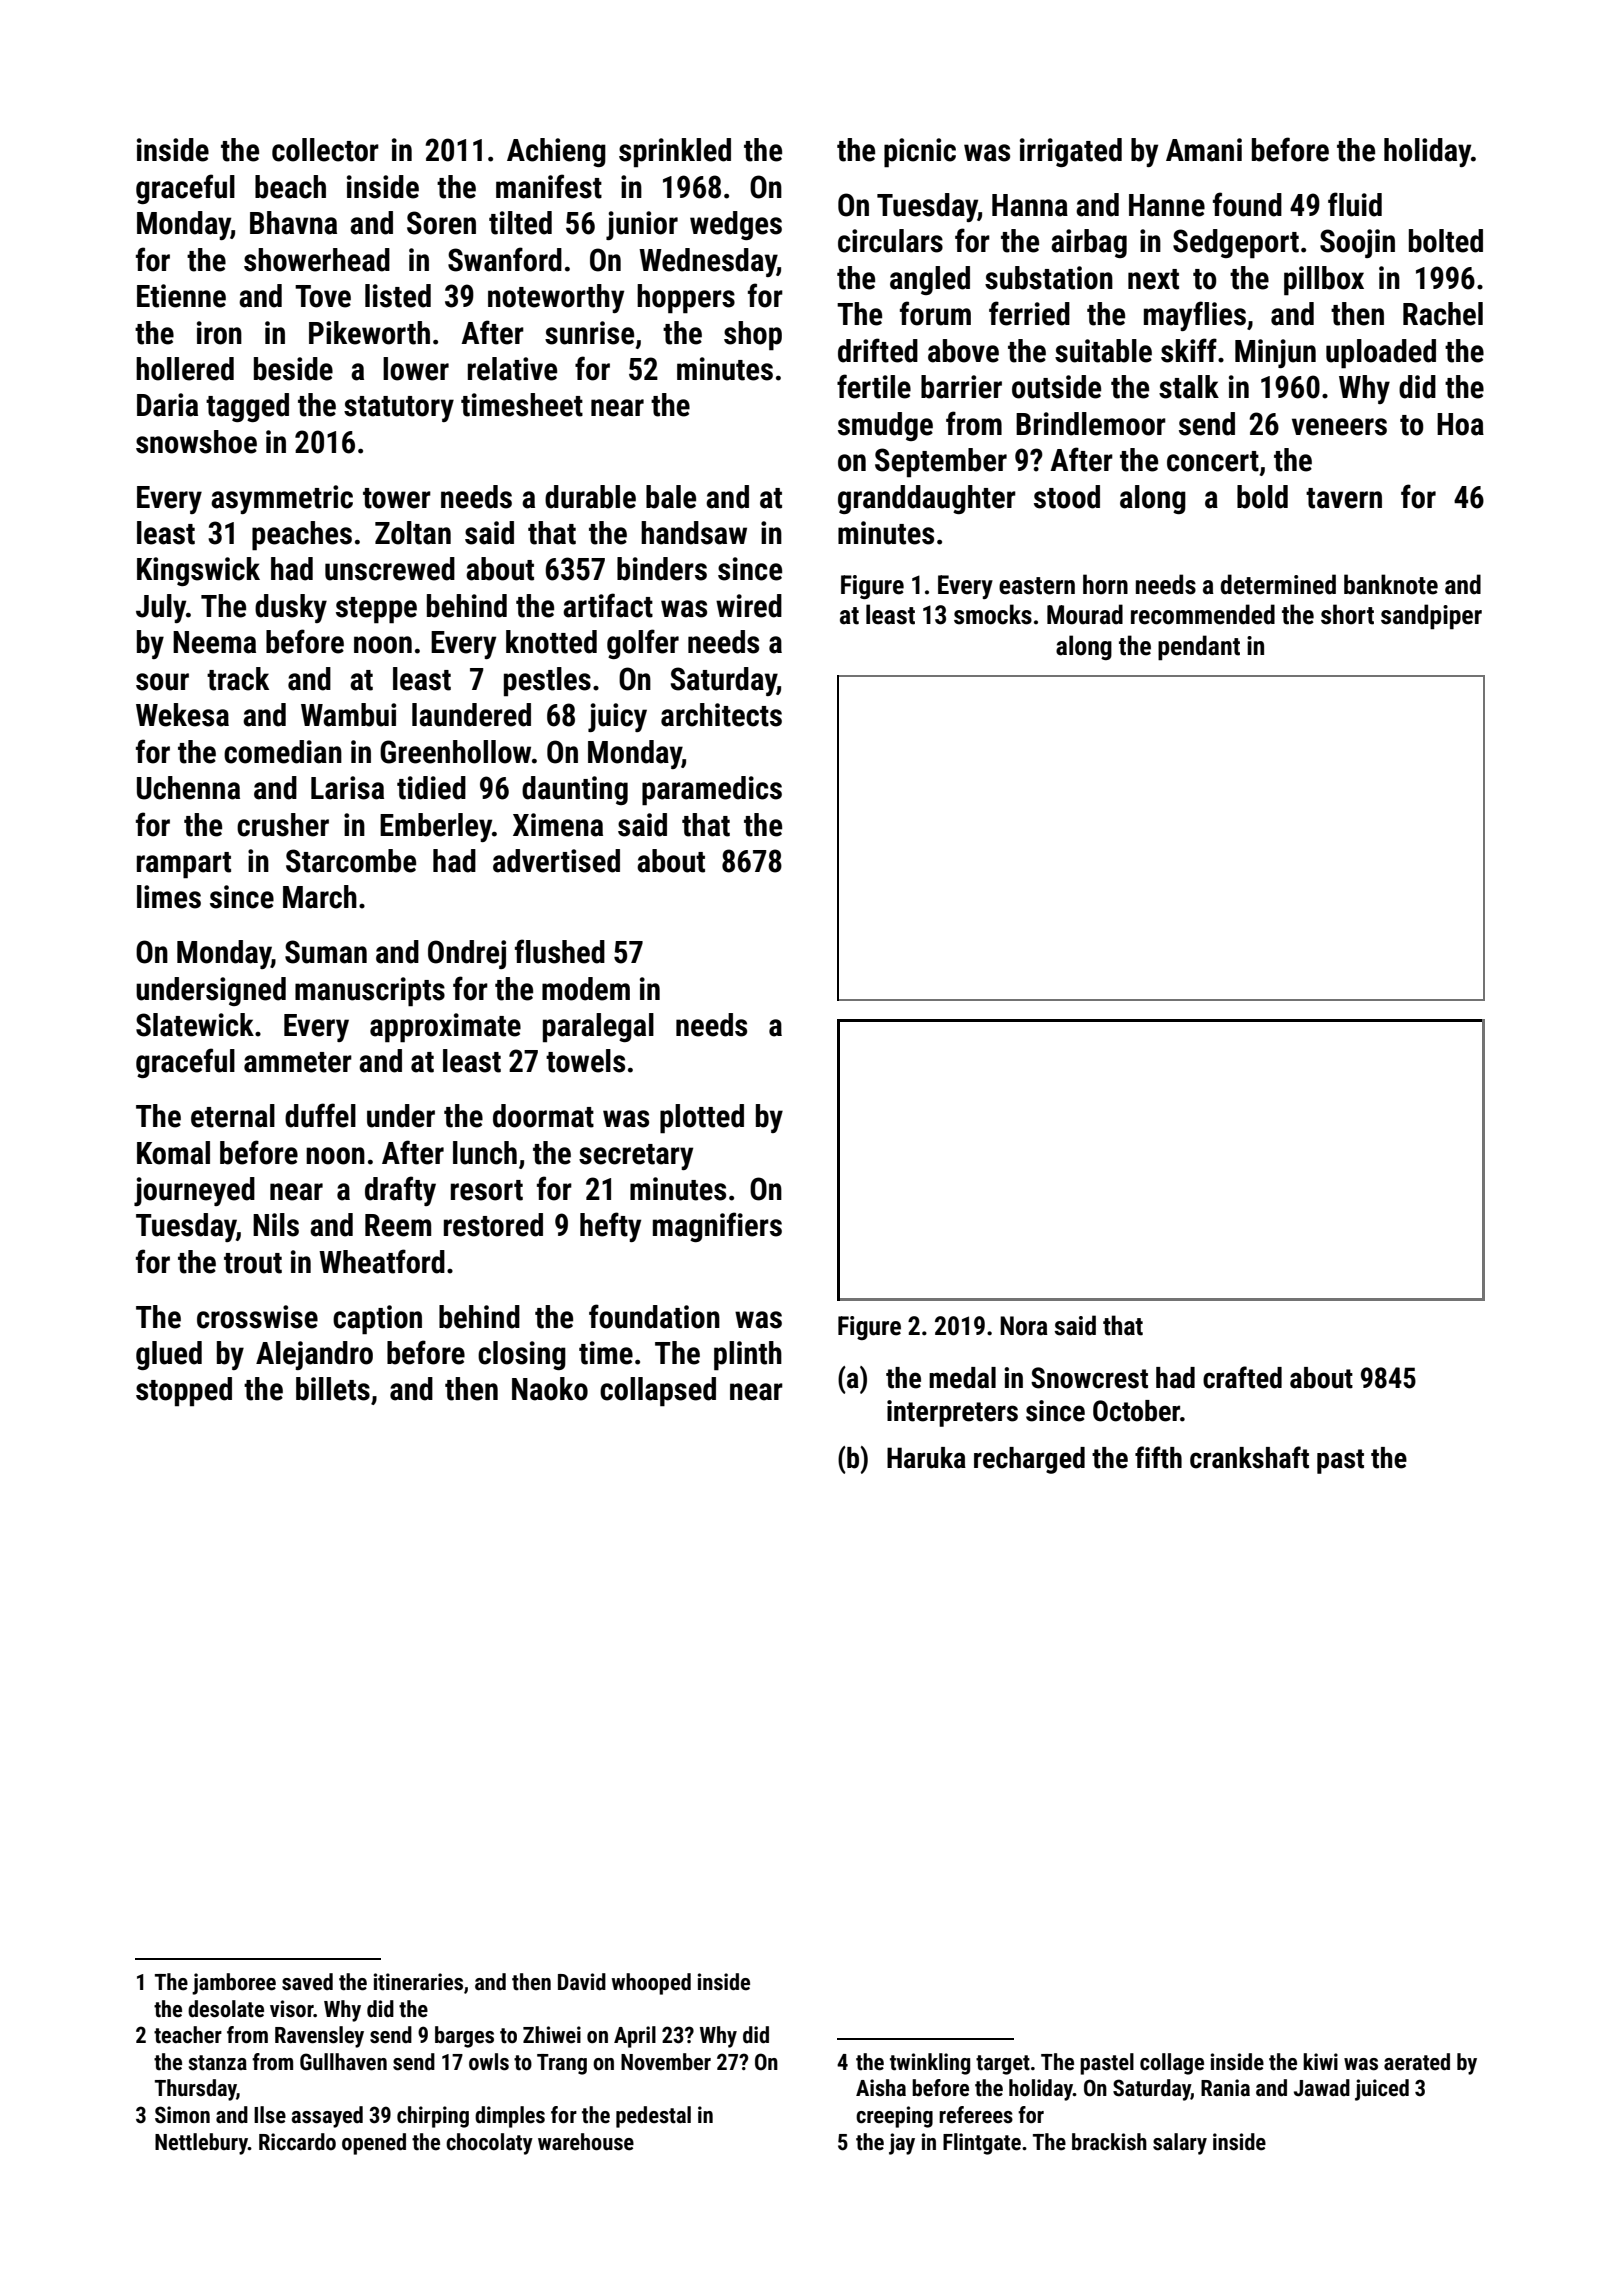  Describe the element at coordinates (748, 1356) in the screenshot. I see `plinth` at that location.
